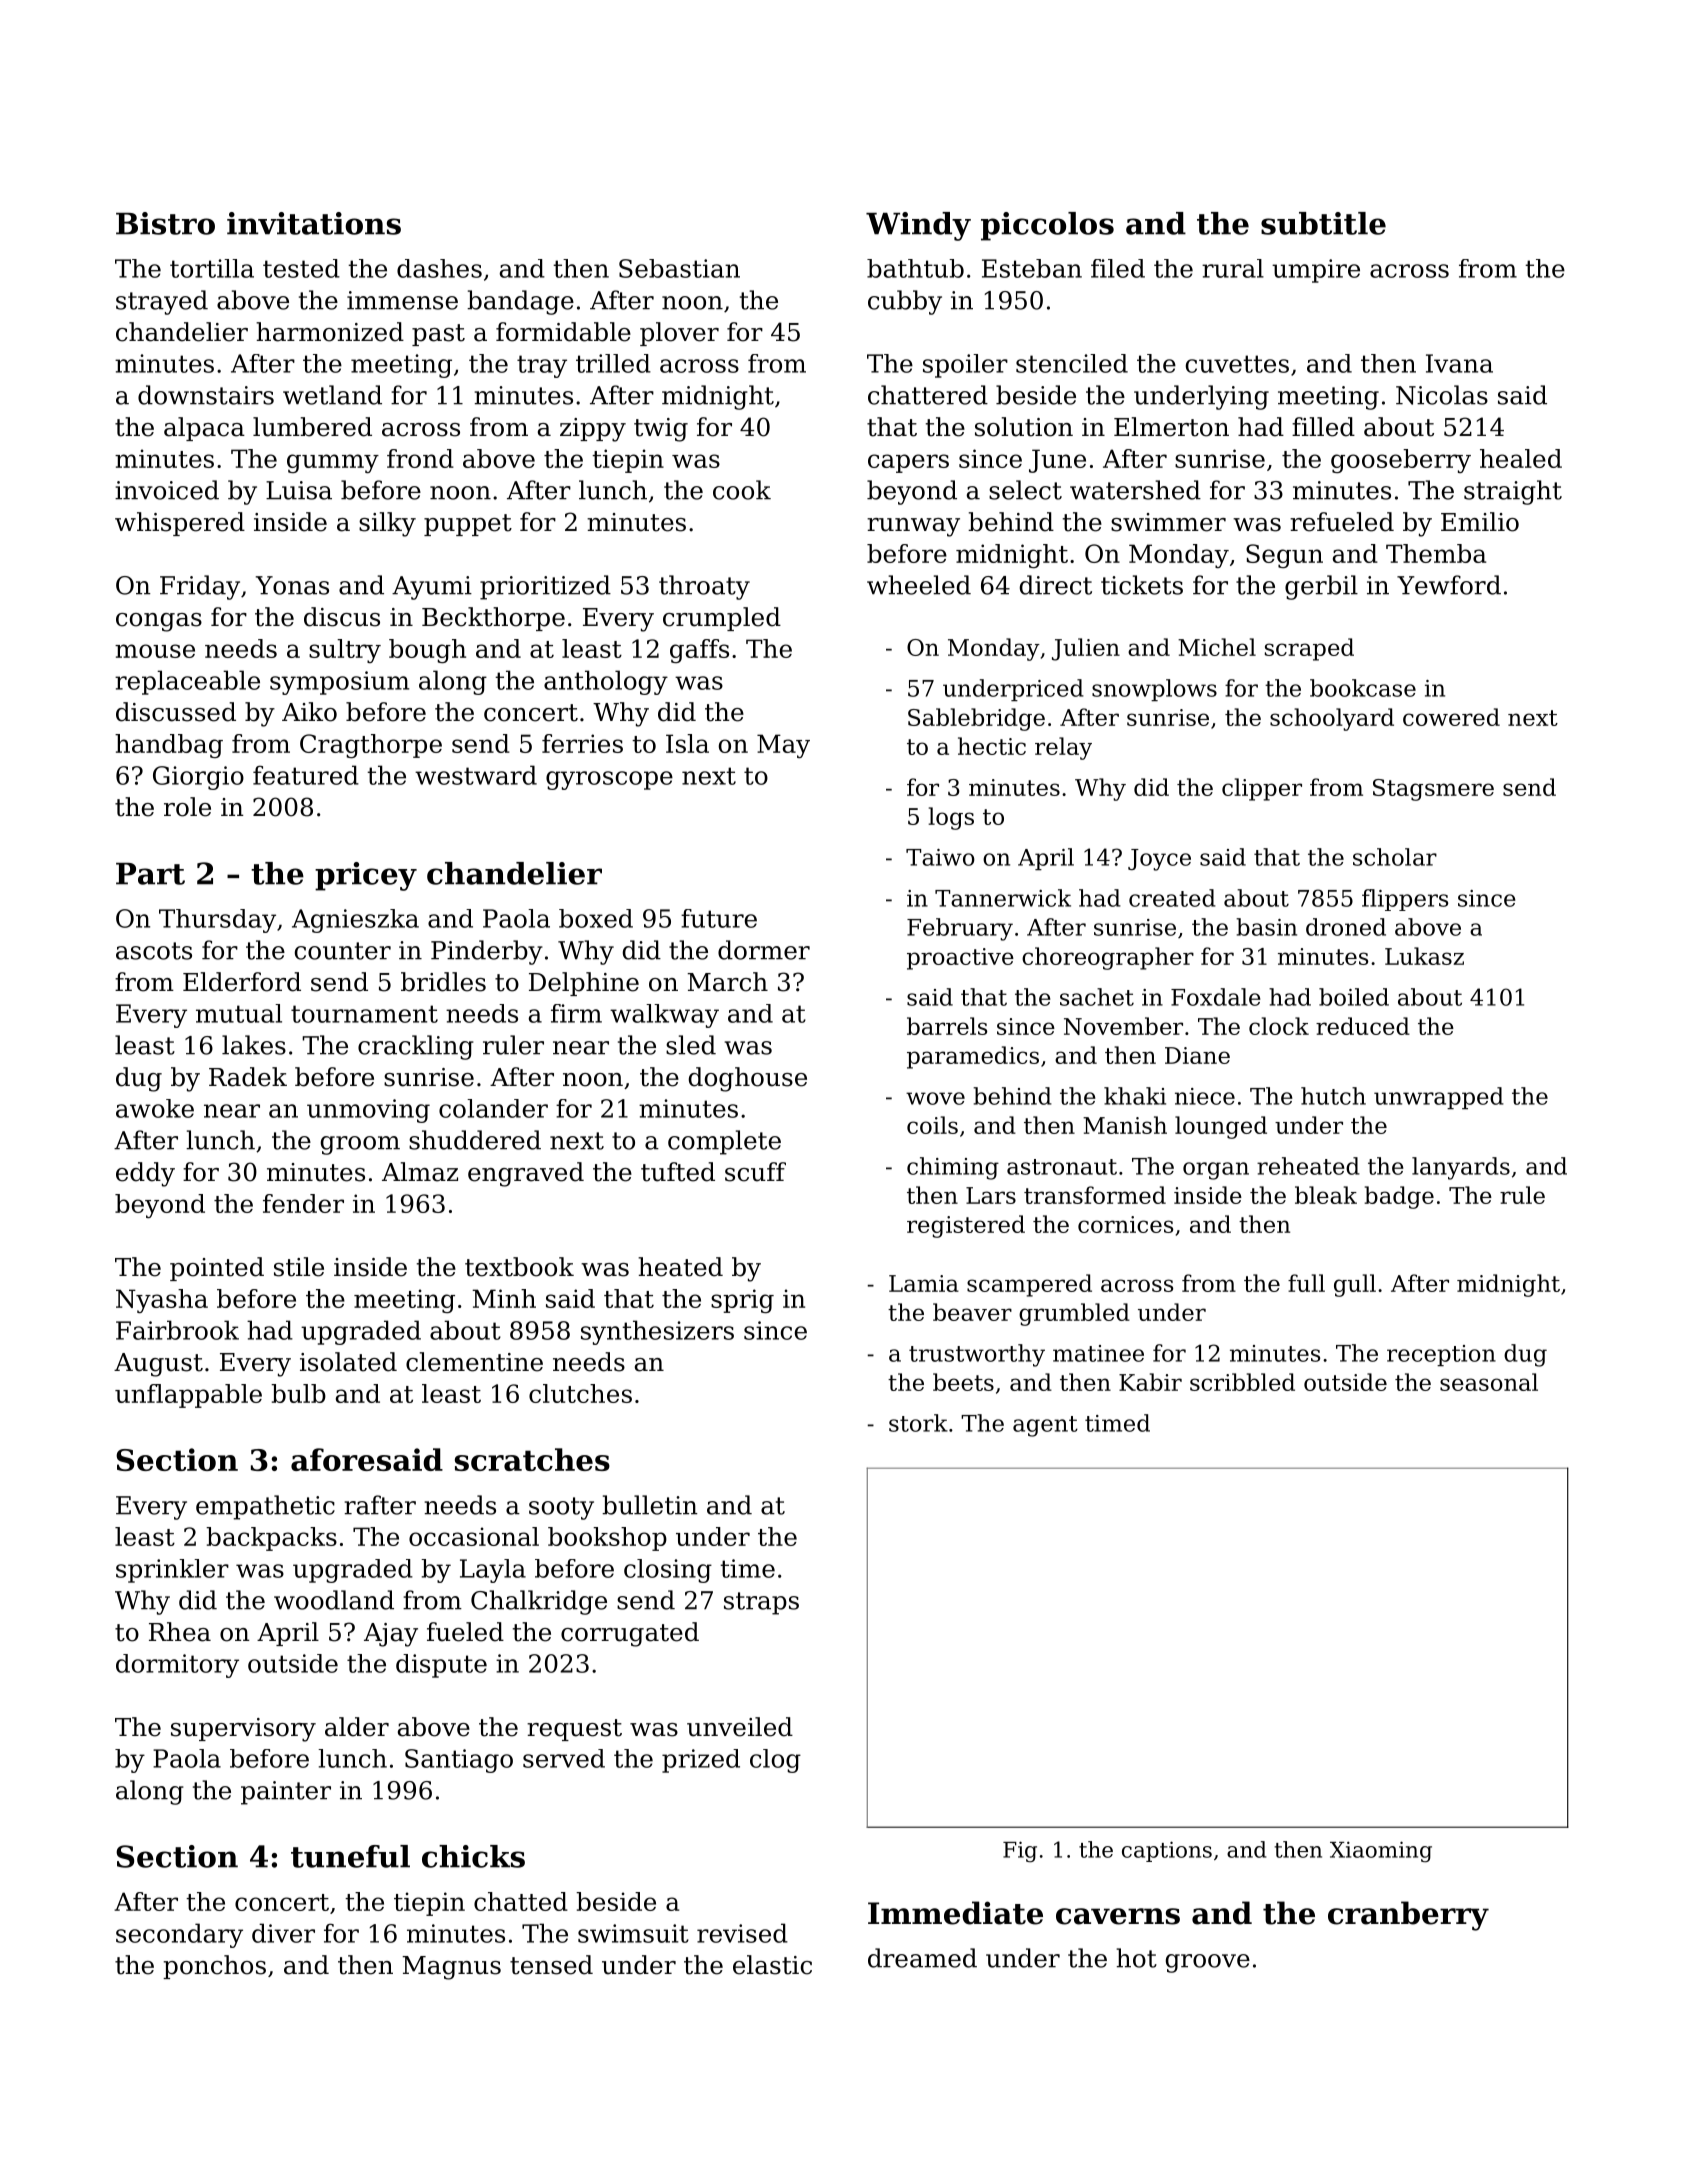 This screenshot has height=2178, width=1683. What do you see at coordinates (476, 775) in the screenshot?
I see `westward` at bounding box center [476, 775].
